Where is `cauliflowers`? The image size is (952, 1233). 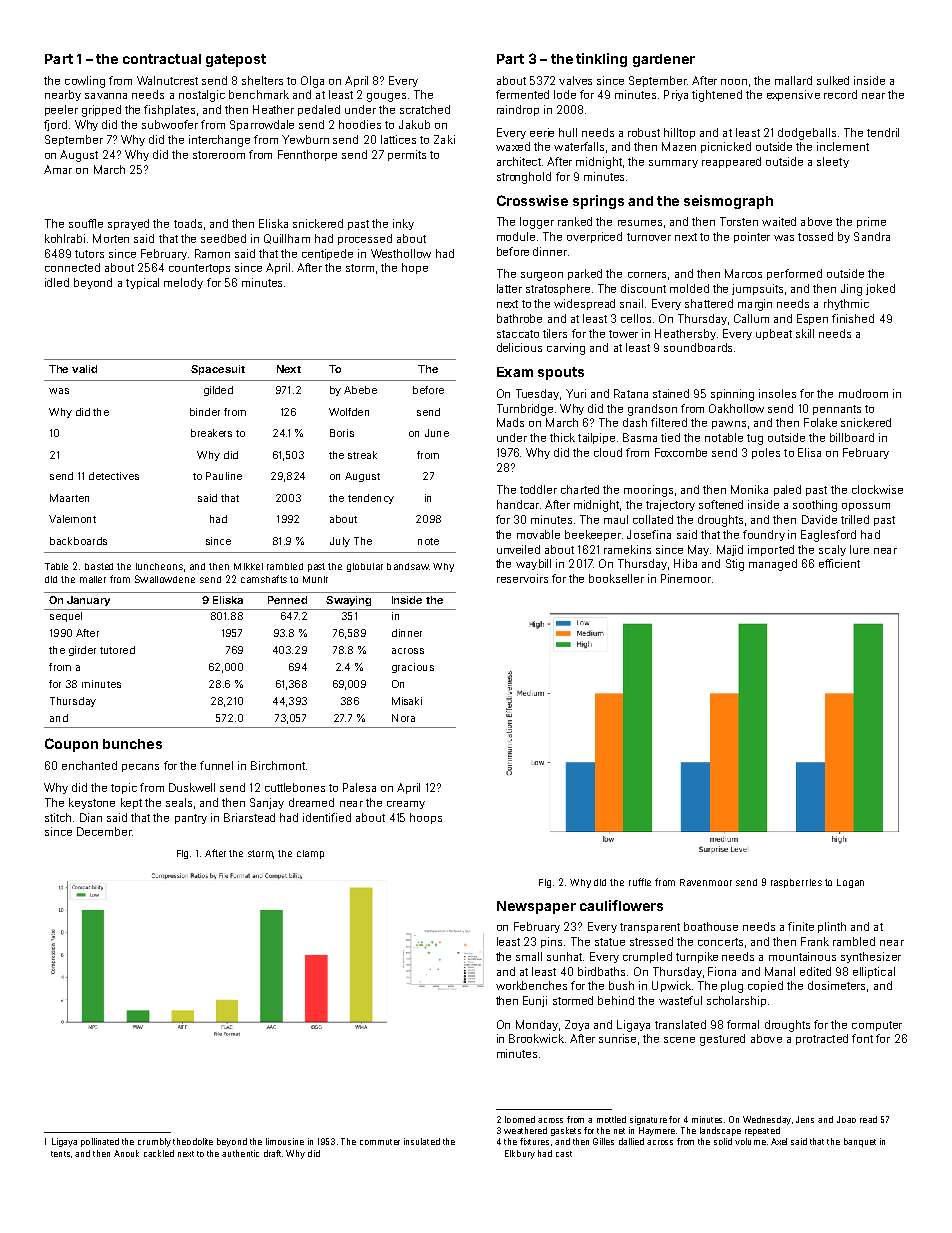
cauliflowers is located at coordinates (621, 905).
